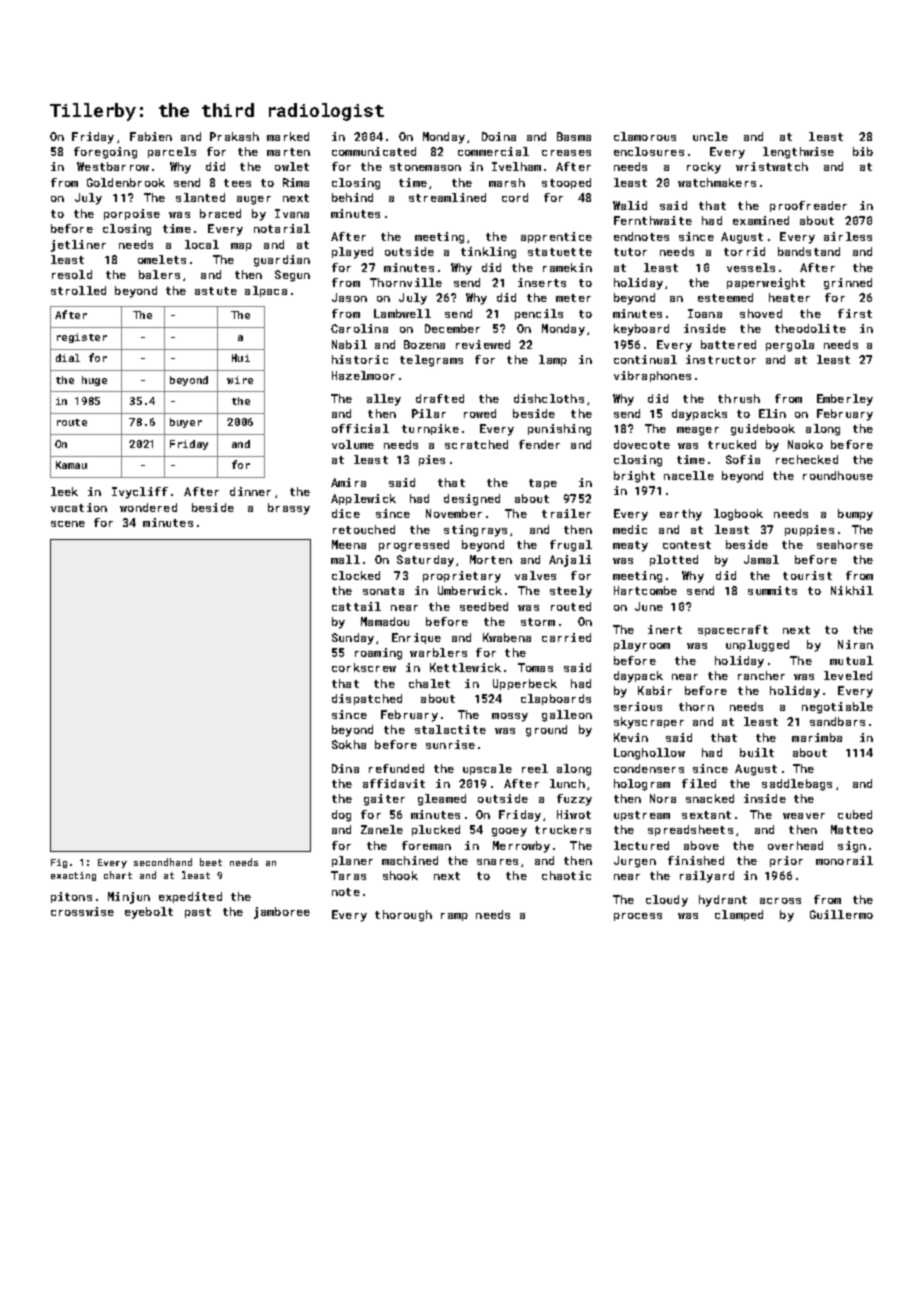 This image has height=1308, width=924. I want to click on Fabien, so click(151, 136).
